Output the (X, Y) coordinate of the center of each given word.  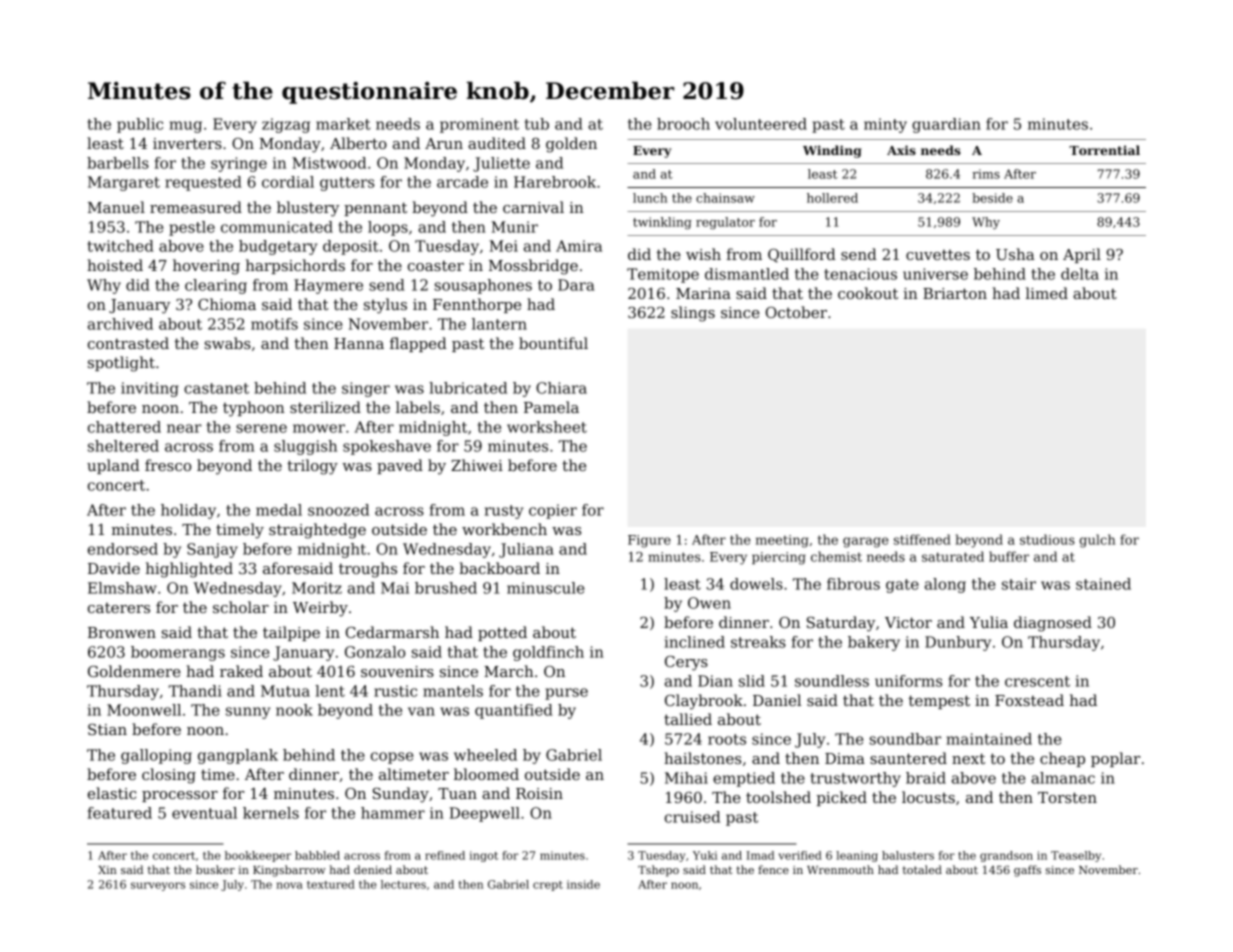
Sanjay (212, 550)
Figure (649, 541)
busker (215, 869)
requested (203, 183)
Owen (709, 603)
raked (241, 671)
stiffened (922, 539)
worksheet (547, 427)
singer (366, 389)
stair (1019, 584)
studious (1047, 539)
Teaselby (1076, 856)
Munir (514, 227)
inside (583, 884)
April (1082, 255)
